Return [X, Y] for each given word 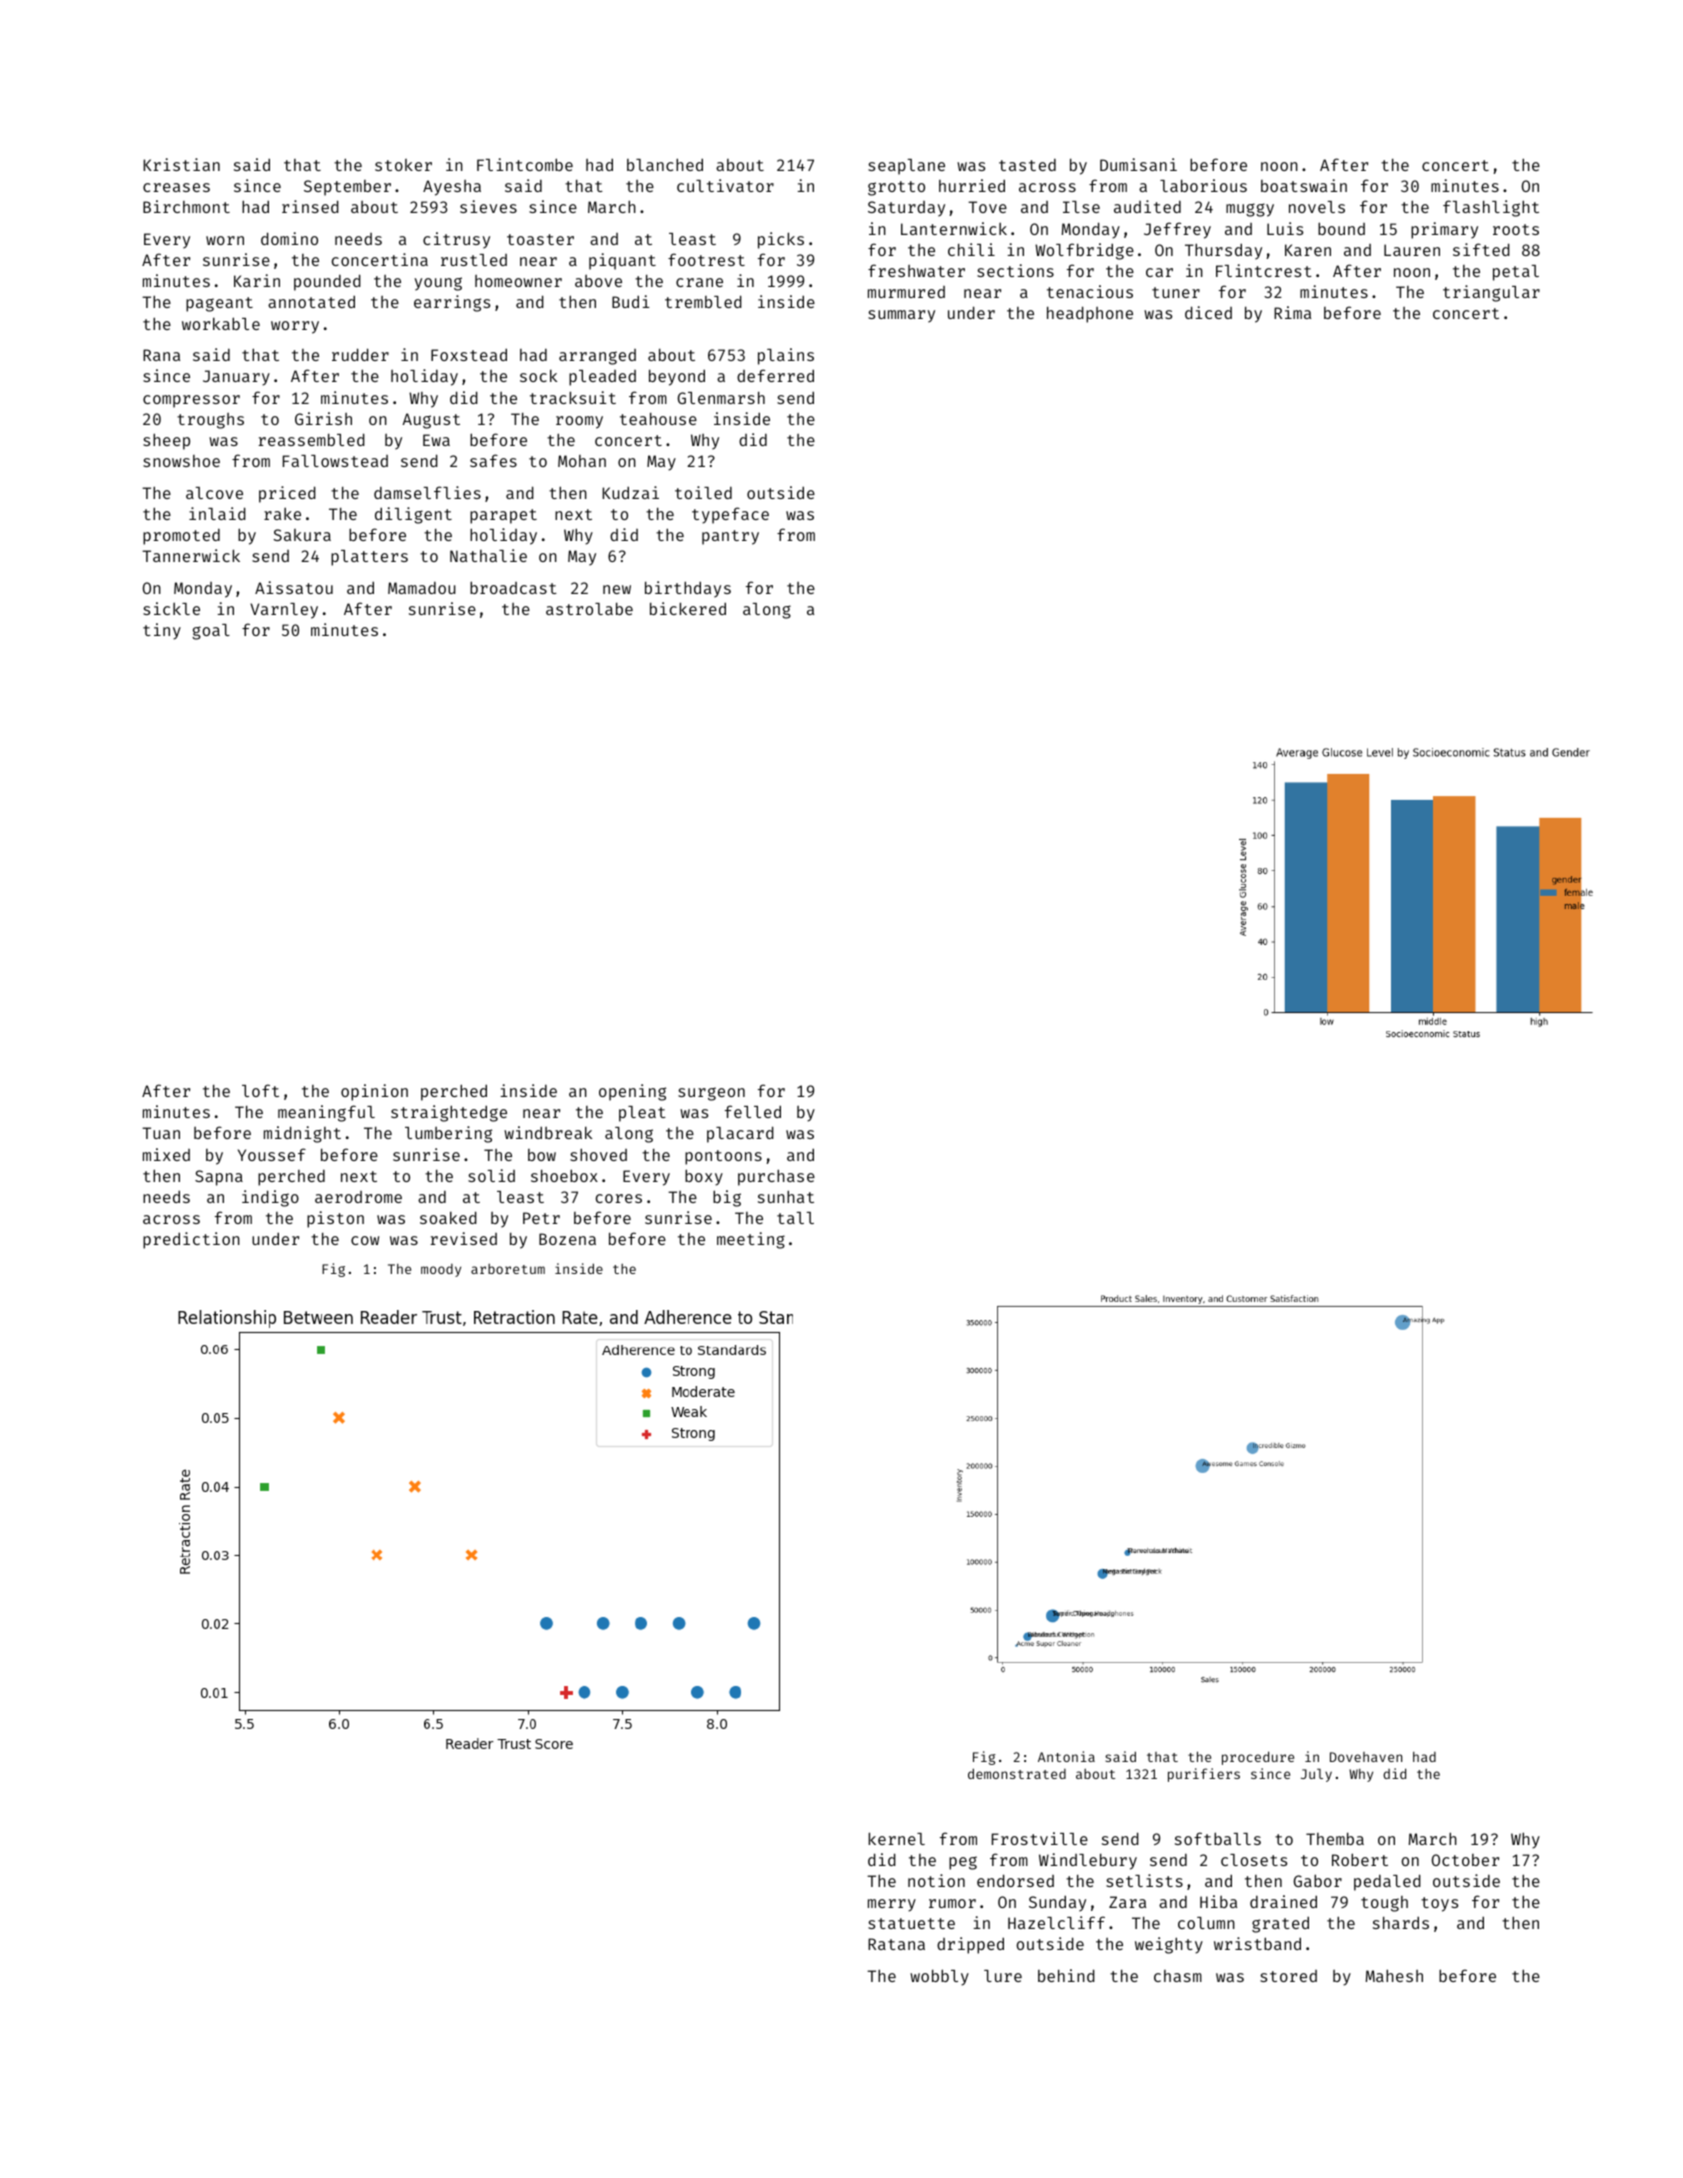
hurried [972, 185]
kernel [896, 1838]
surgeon [711, 1094]
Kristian [181, 164]
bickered [688, 608]
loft [260, 1090]
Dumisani [1138, 164]
